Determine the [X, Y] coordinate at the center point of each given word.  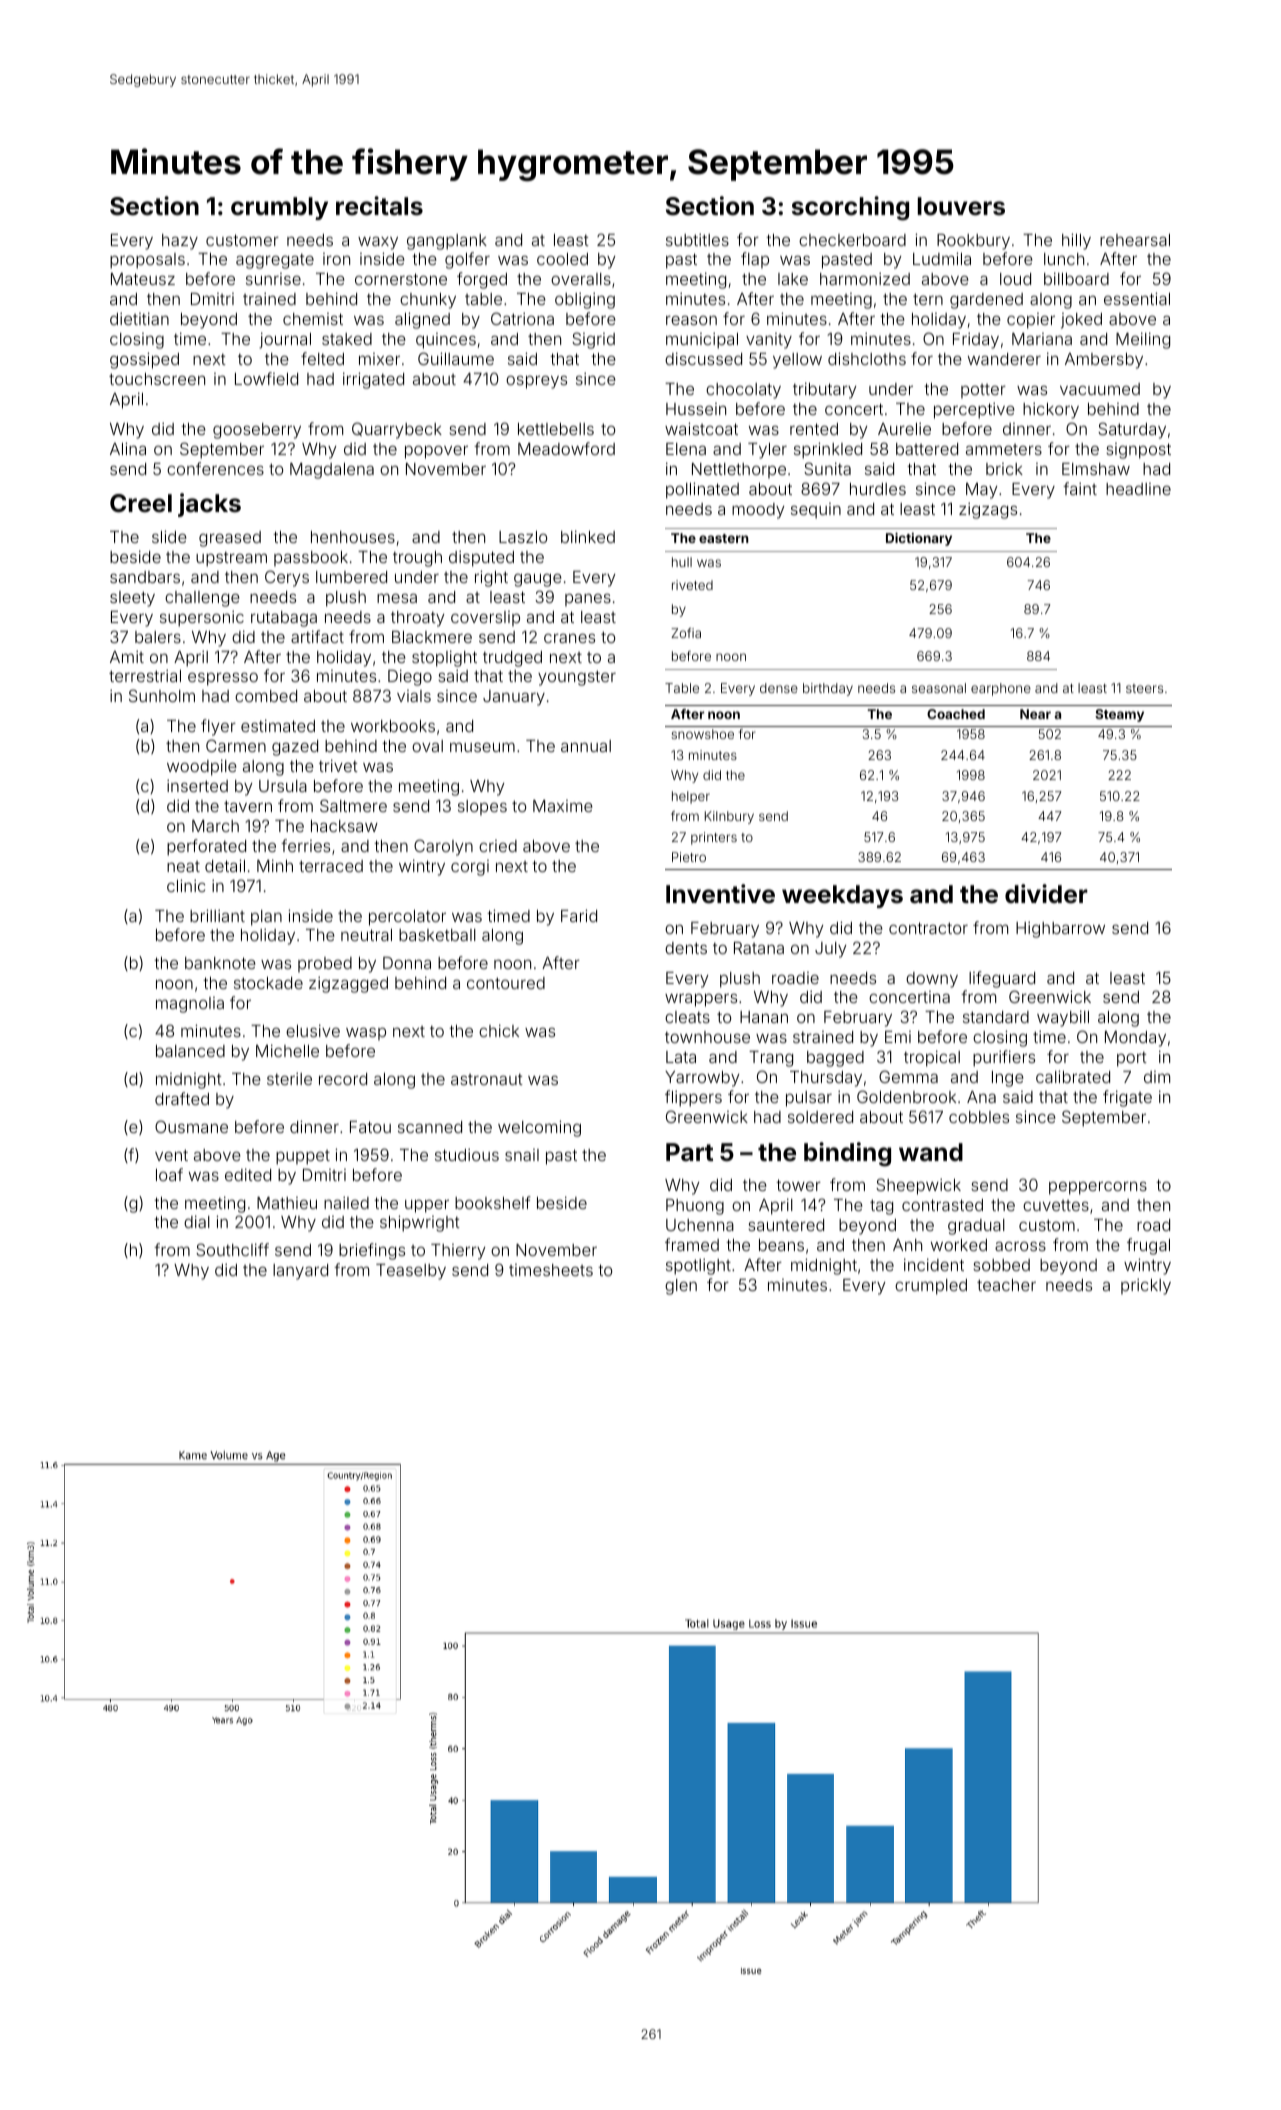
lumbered [351, 577]
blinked [588, 536]
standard [996, 1017]
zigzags [988, 510]
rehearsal [1135, 240]
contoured [506, 983]
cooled [562, 259]
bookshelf [493, 1202]
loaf [169, 1174]
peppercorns [1098, 1188]
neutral [366, 935]
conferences [215, 468]
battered [927, 449]
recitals [379, 206]
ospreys [536, 382]
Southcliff [232, 1249]
